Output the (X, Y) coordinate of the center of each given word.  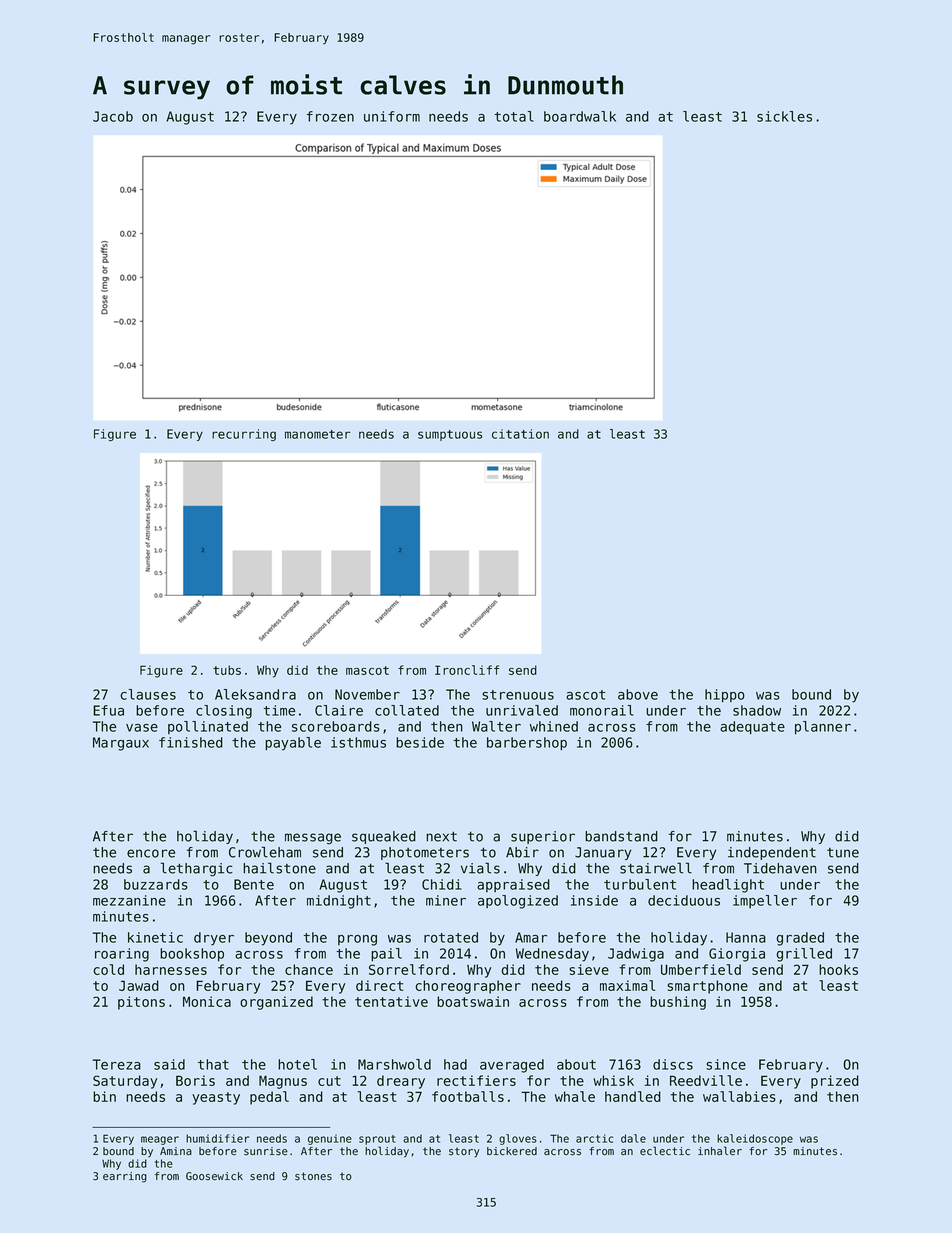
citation (520, 434)
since (726, 1064)
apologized (518, 902)
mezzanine (129, 900)
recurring (244, 435)
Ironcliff (467, 670)
